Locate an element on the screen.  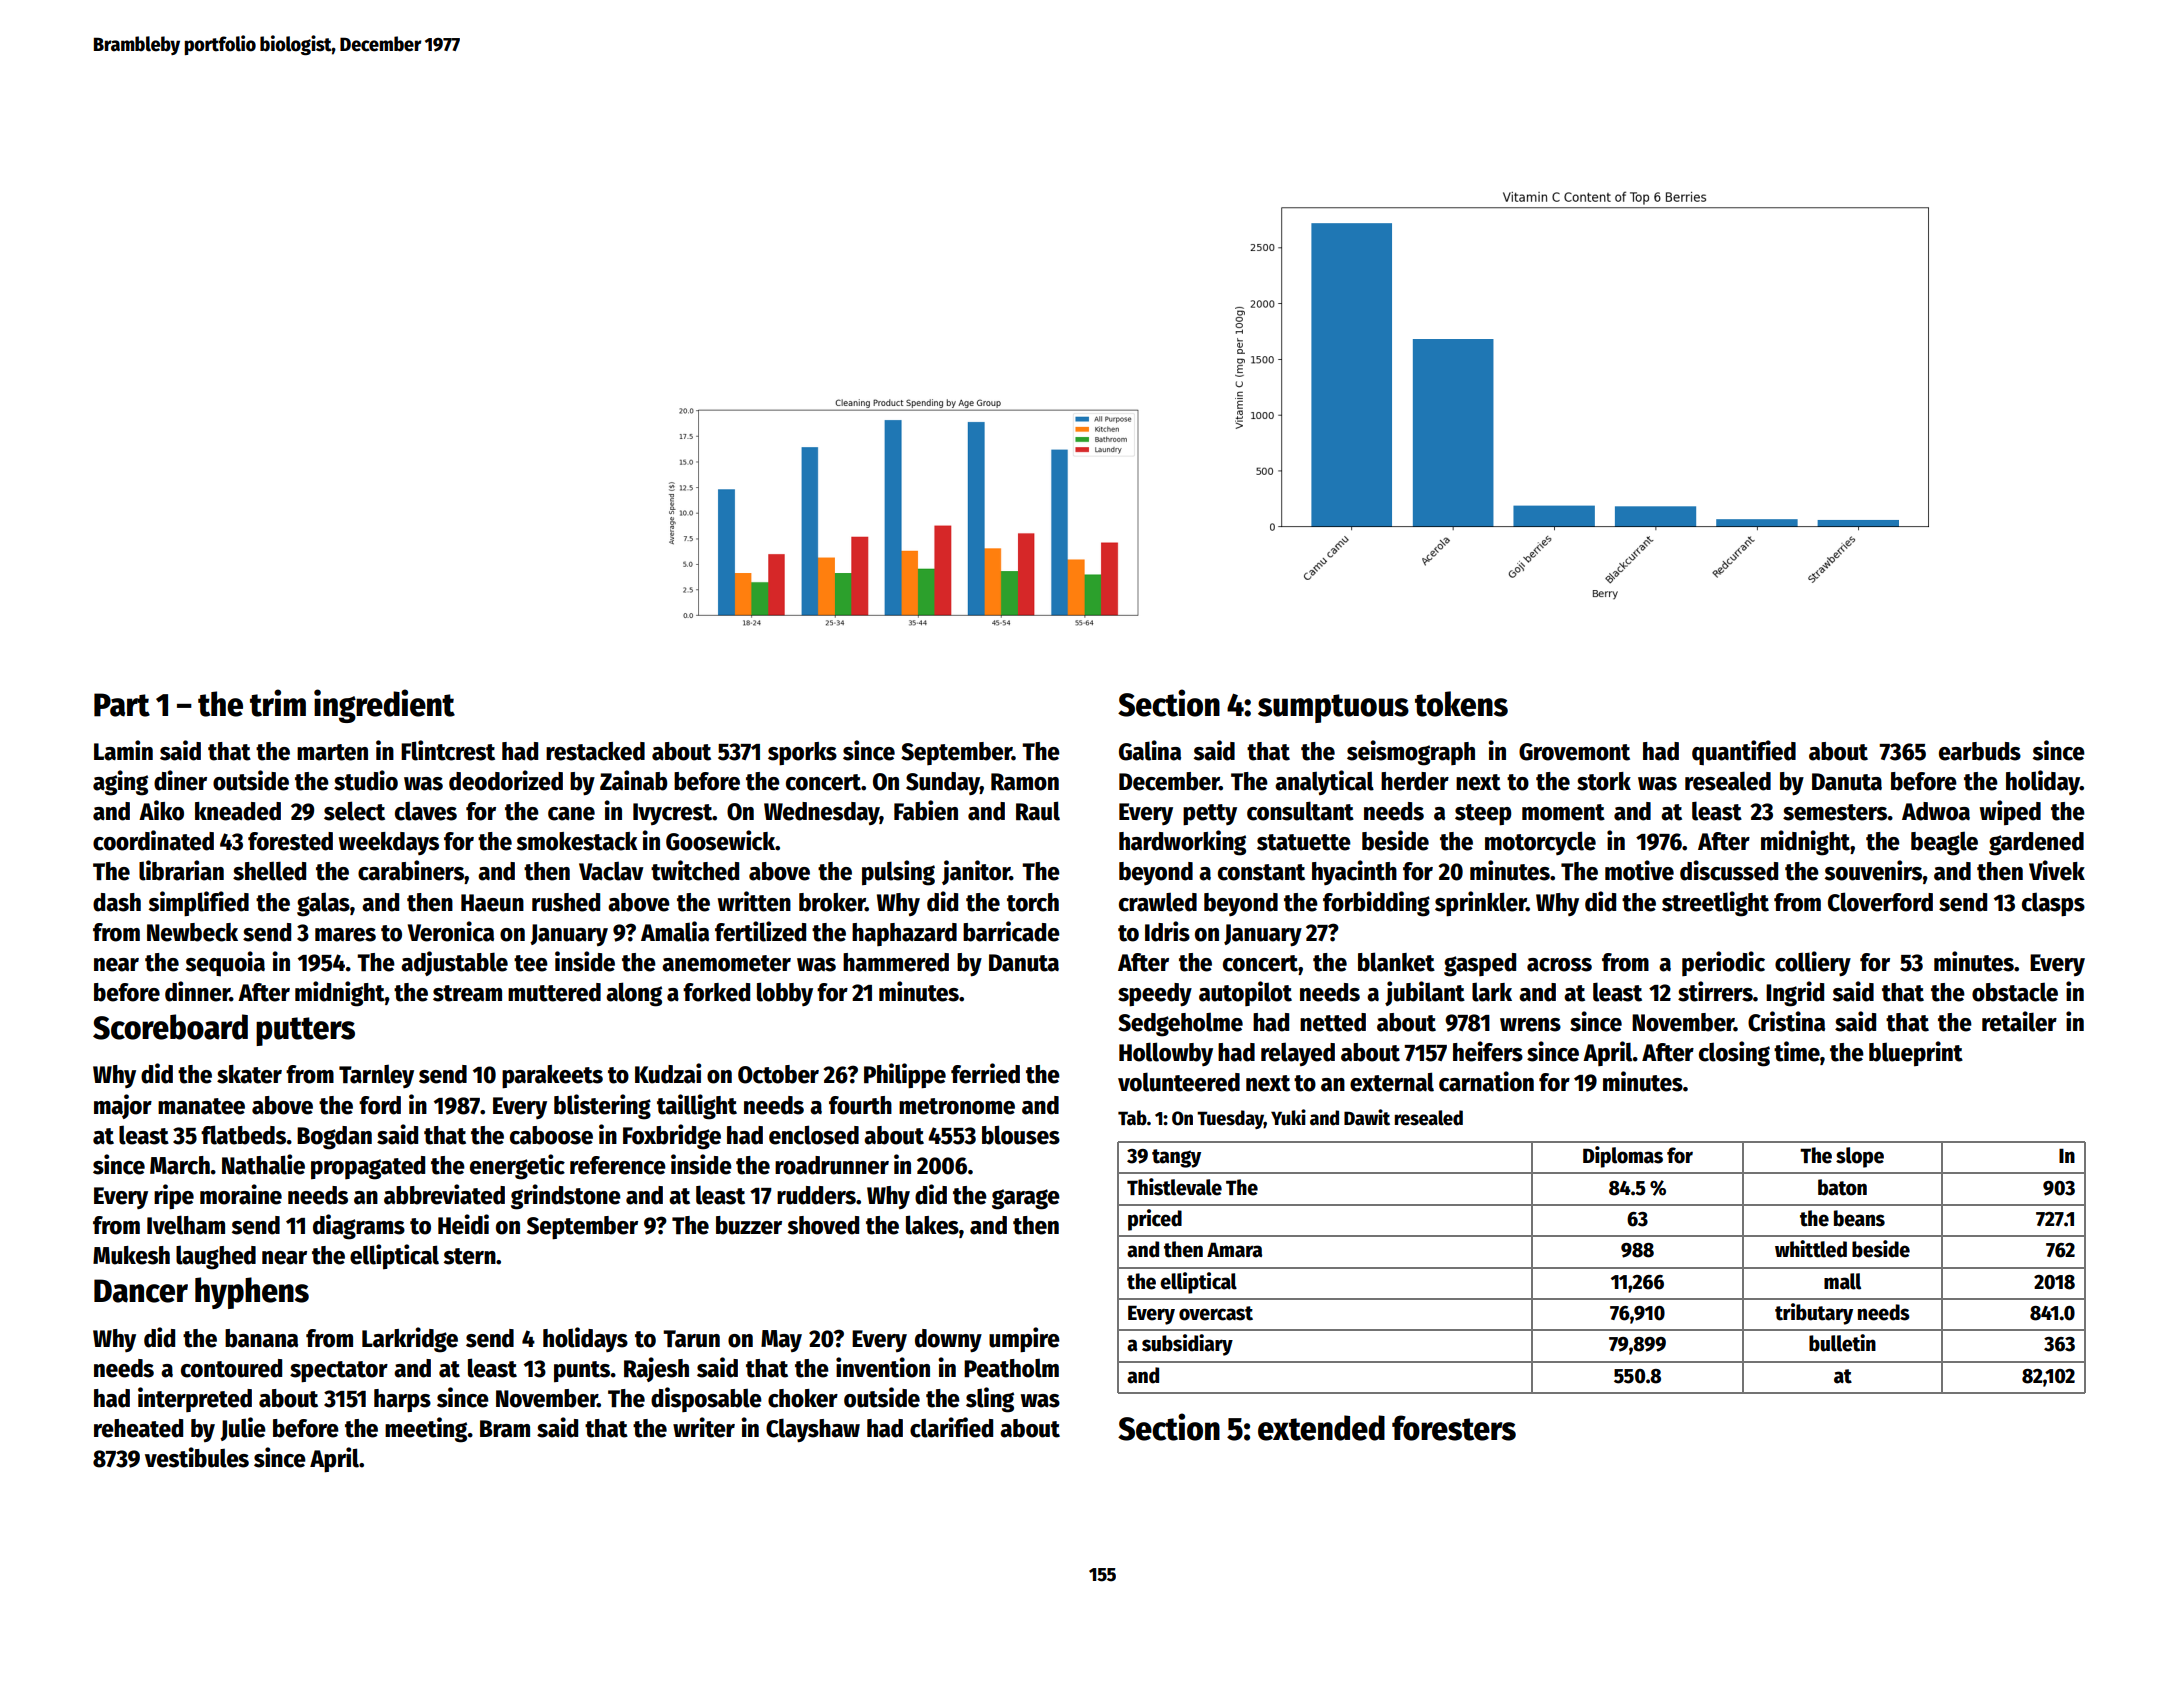
constant is located at coordinates (1261, 872).
